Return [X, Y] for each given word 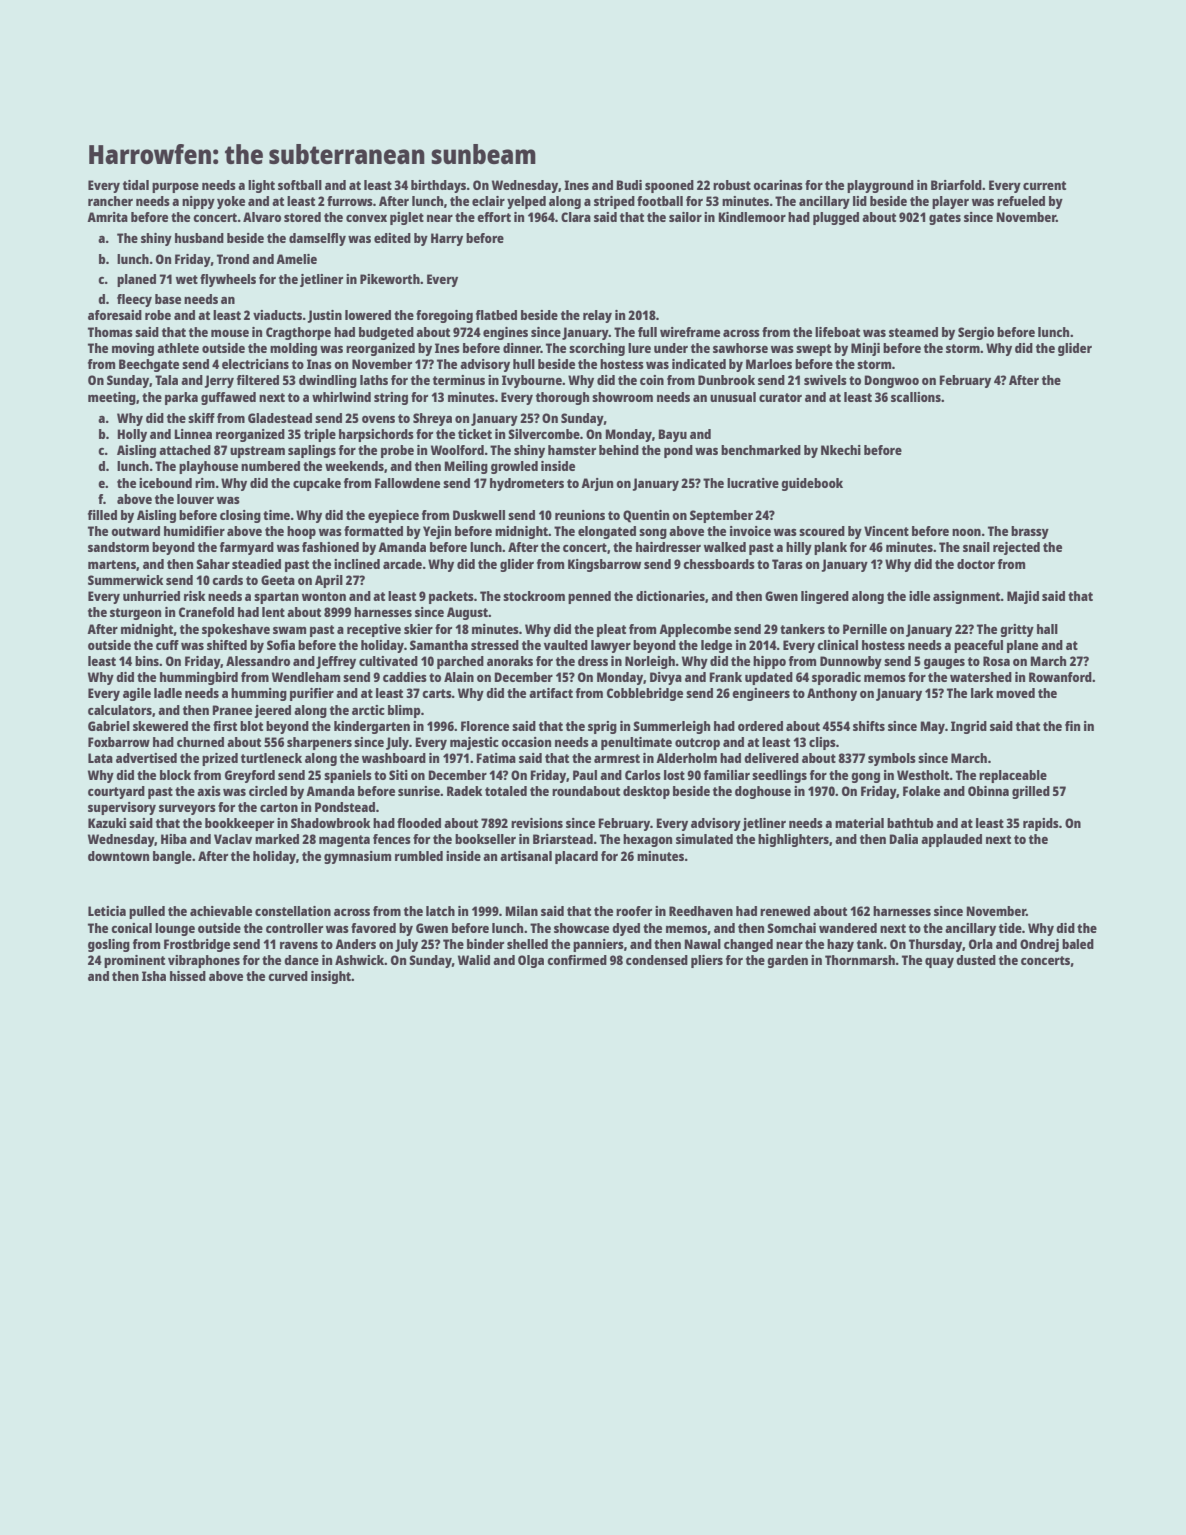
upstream [257, 452]
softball [300, 185]
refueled [1021, 201]
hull [524, 364]
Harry [447, 239]
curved [288, 976]
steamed [913, 332]
